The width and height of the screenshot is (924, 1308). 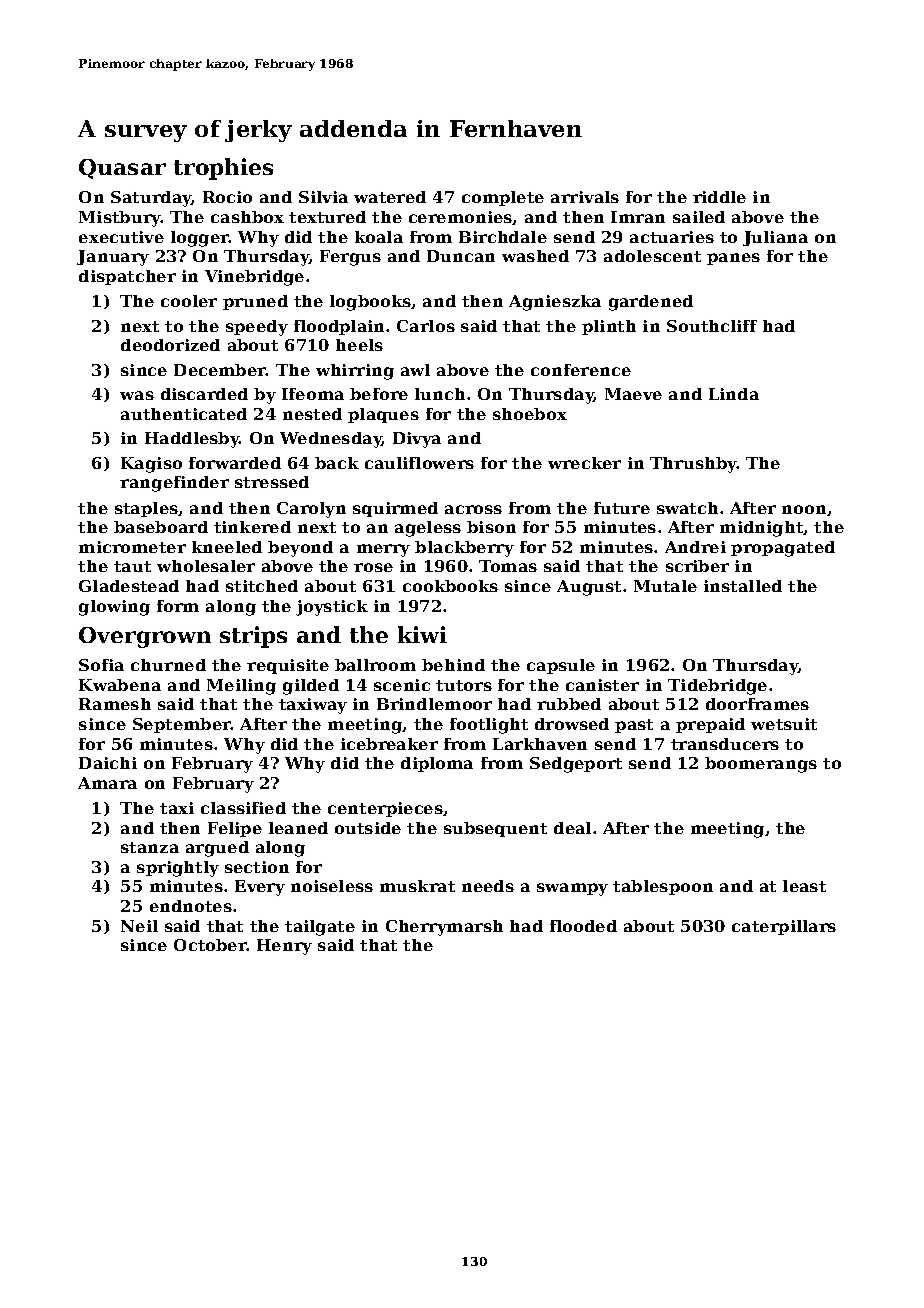 I want to click on ceremonies, so click(x=461, y=218).
